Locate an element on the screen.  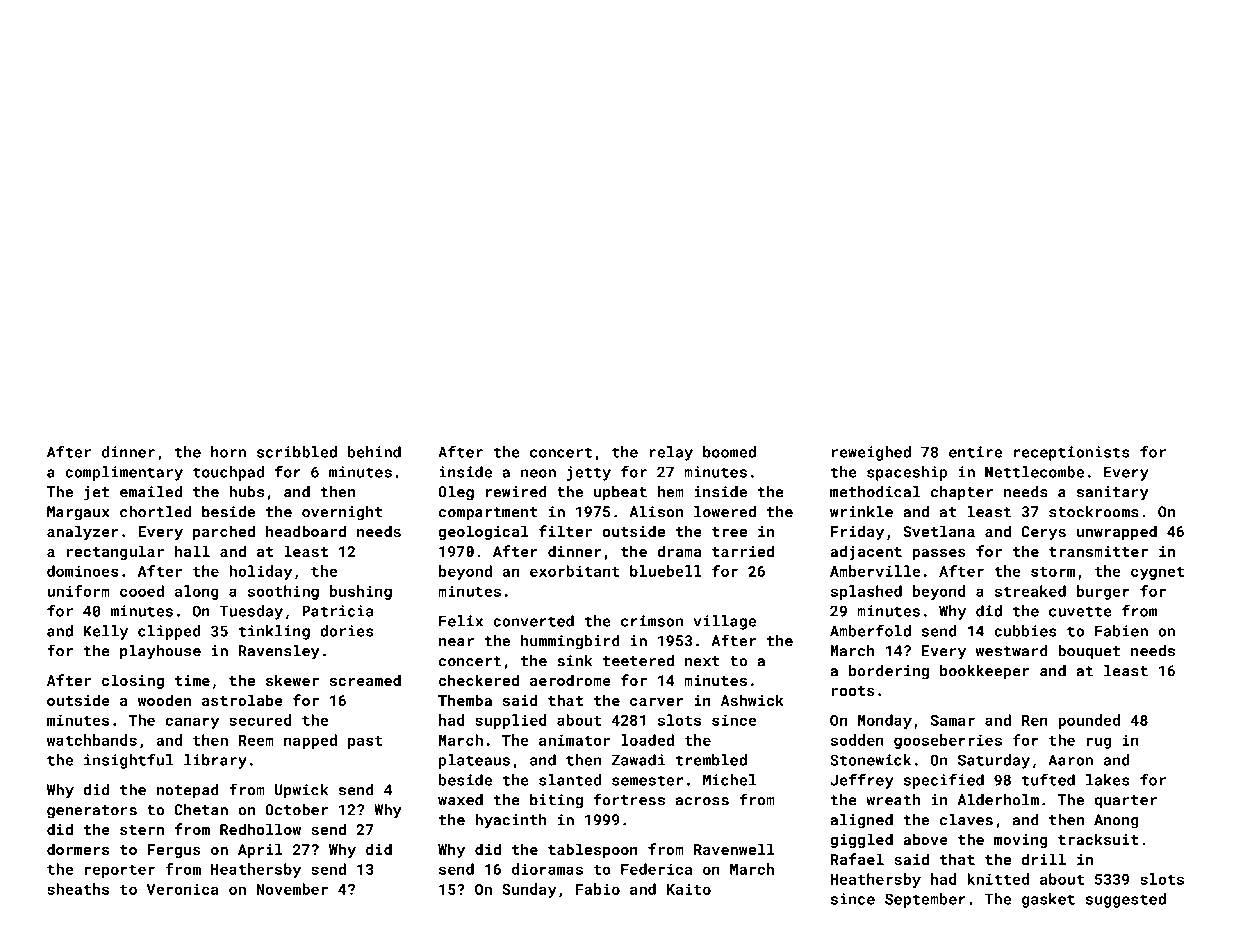
rewired is located at coordinates (516, 492).
